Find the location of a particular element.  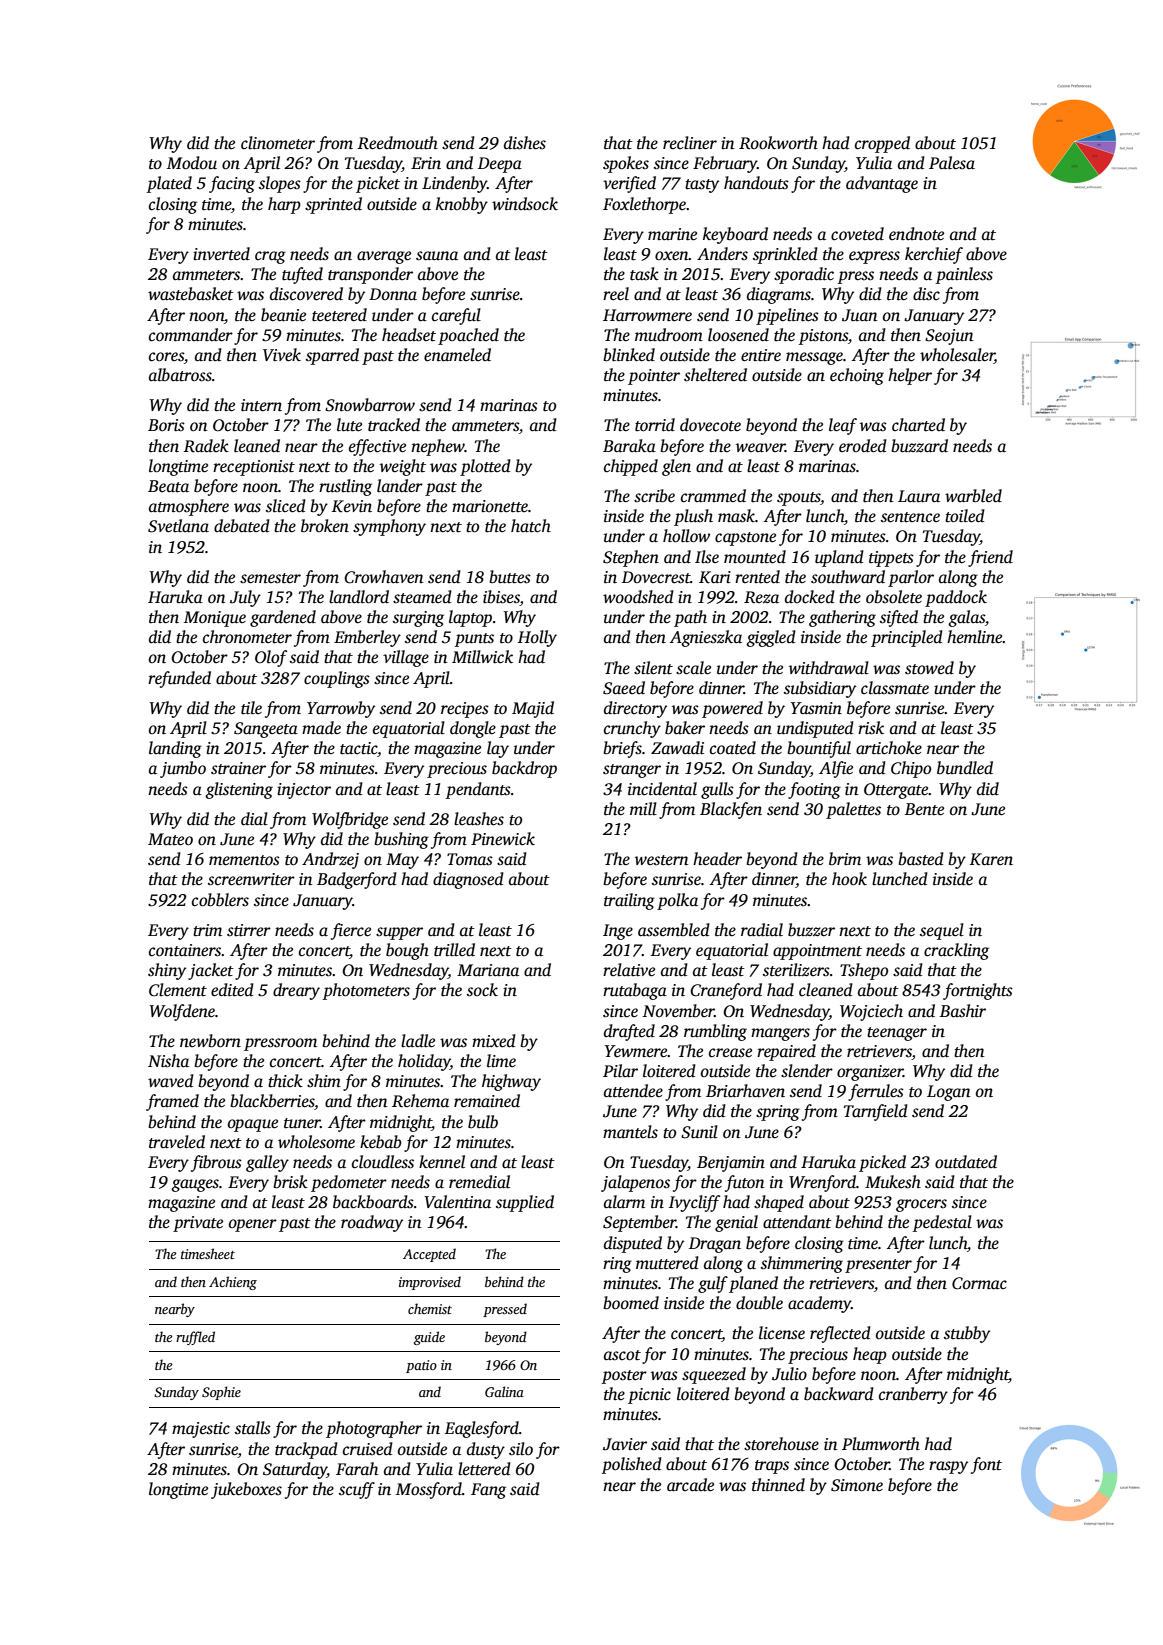

polka is located at coordinates (677, 901).
